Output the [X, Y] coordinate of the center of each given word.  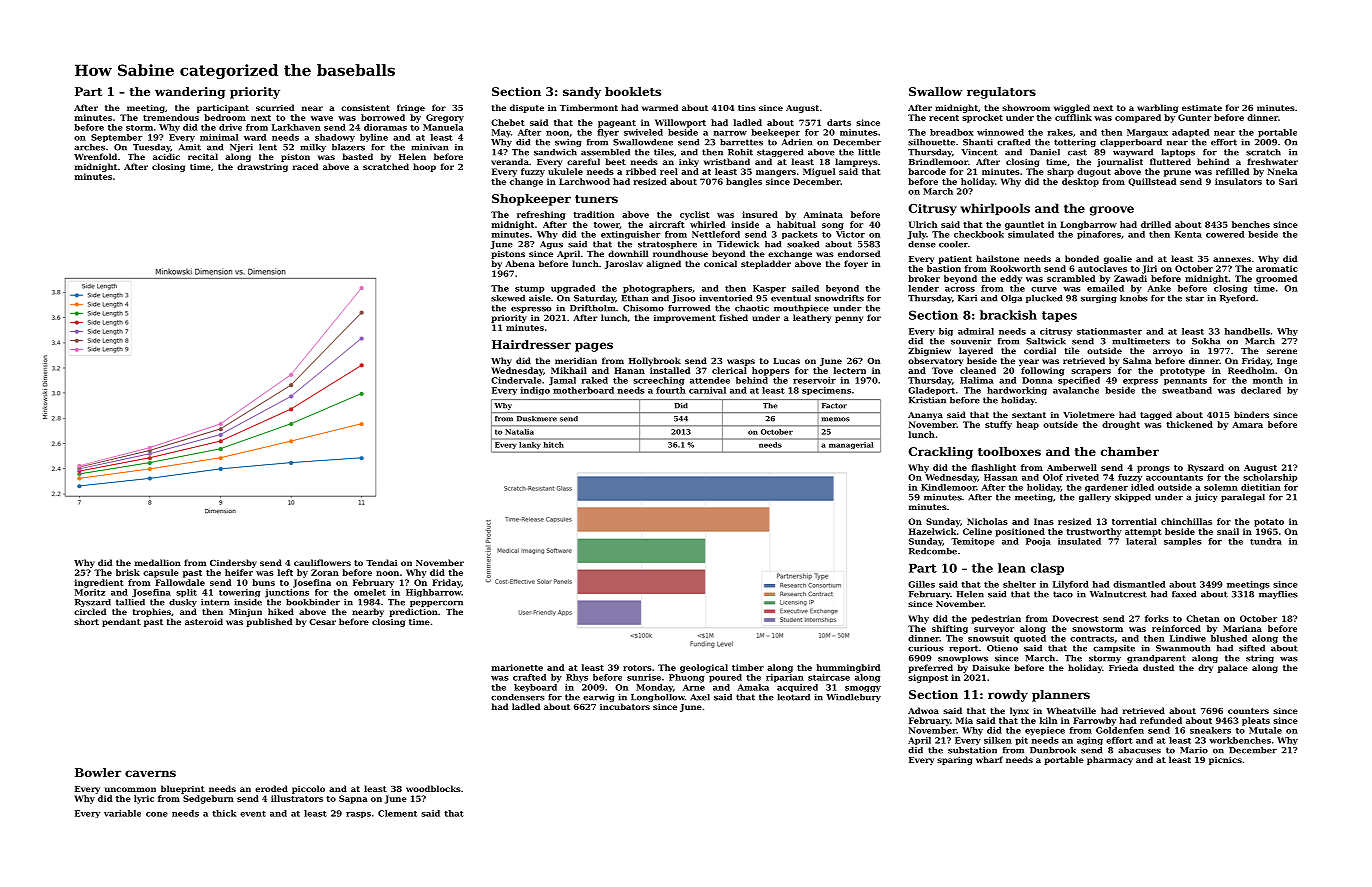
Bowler [98, 772]
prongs [1153, 469]
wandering [190, 93]
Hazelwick [932, 531]
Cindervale [516, 380]
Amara [1247, 424]
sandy [582, 93]
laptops [1178, 153]
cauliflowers [322, 562]
